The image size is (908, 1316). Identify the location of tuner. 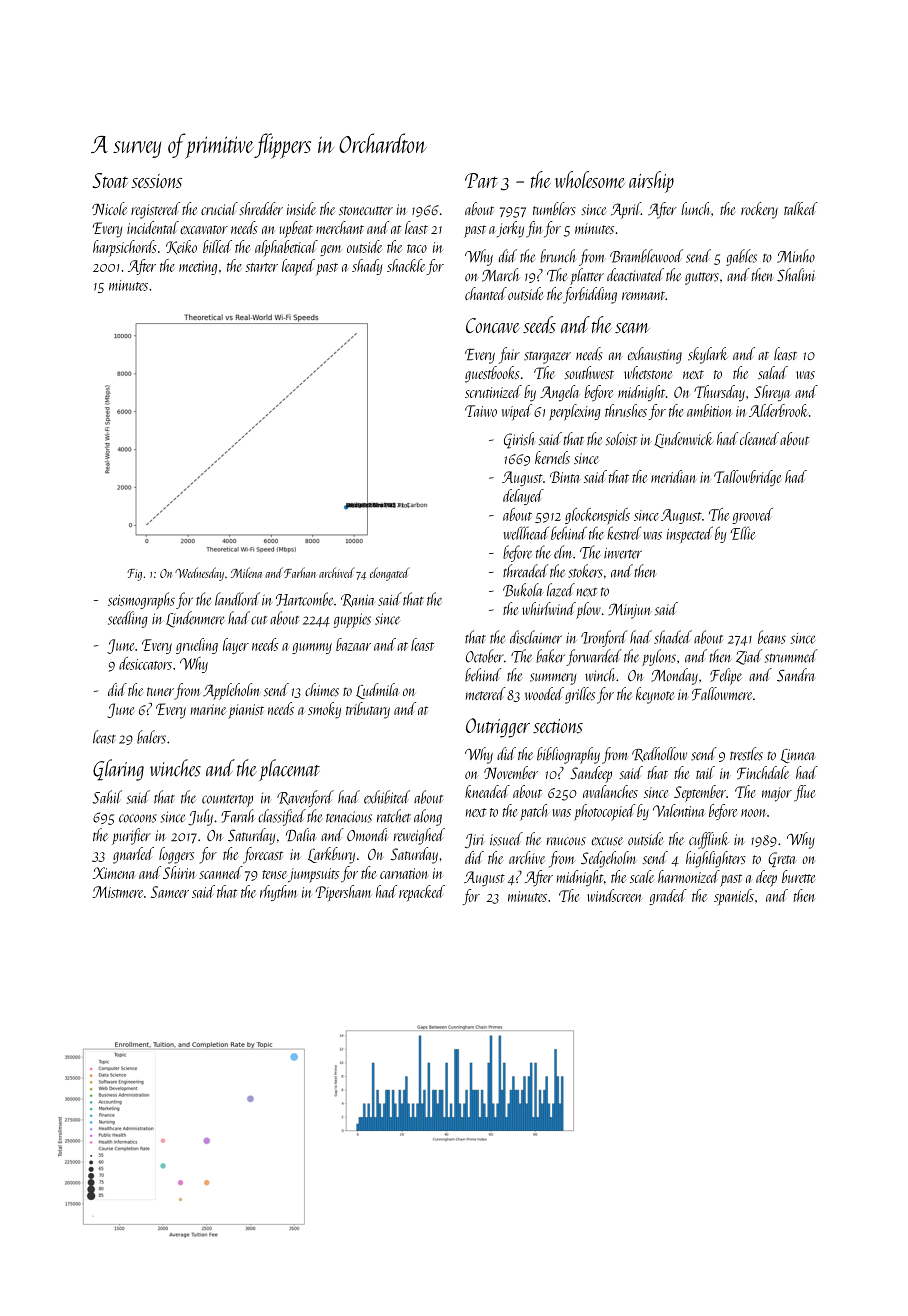
(160, 691).
